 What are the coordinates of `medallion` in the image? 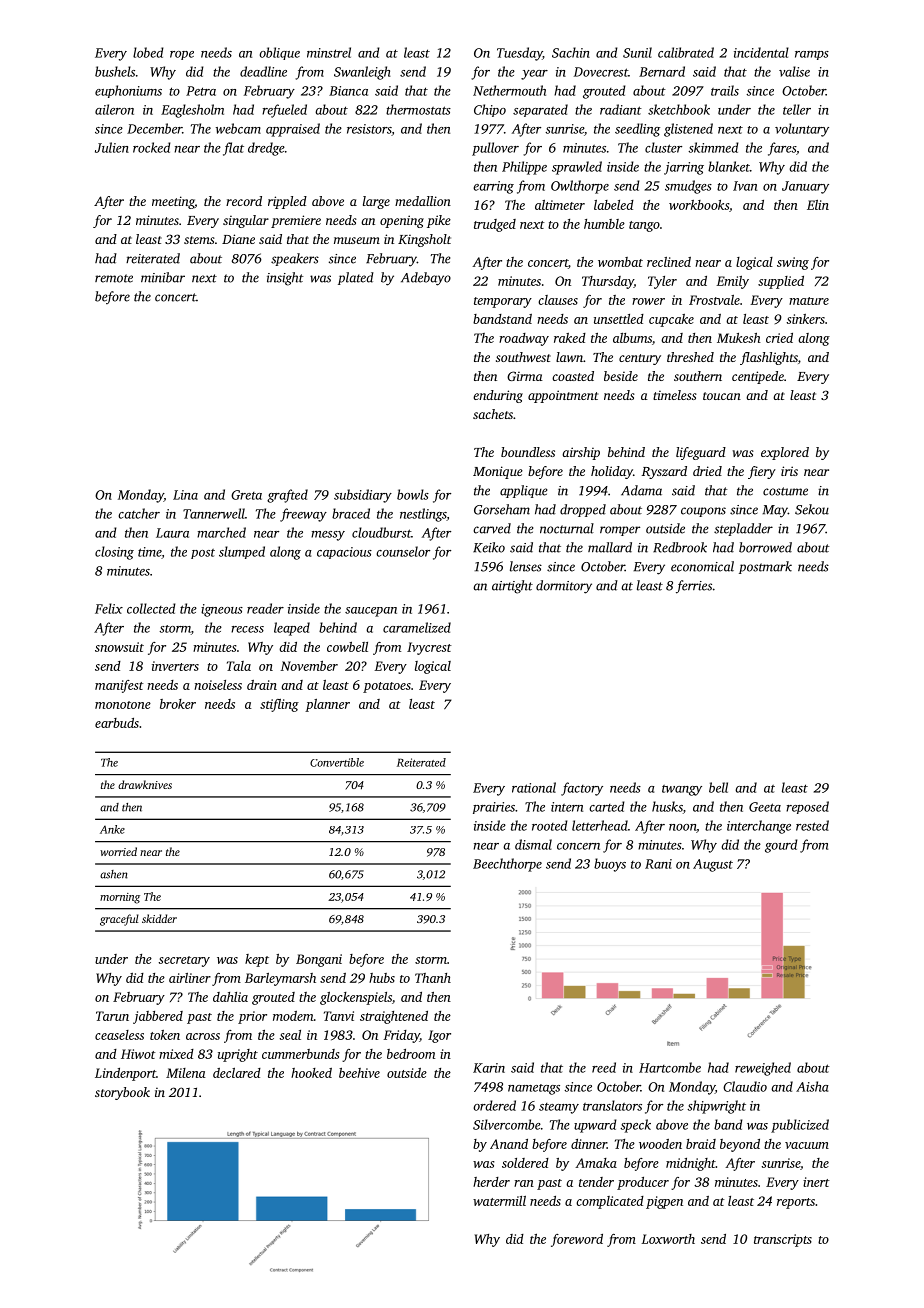 It's located at (423, 201).
